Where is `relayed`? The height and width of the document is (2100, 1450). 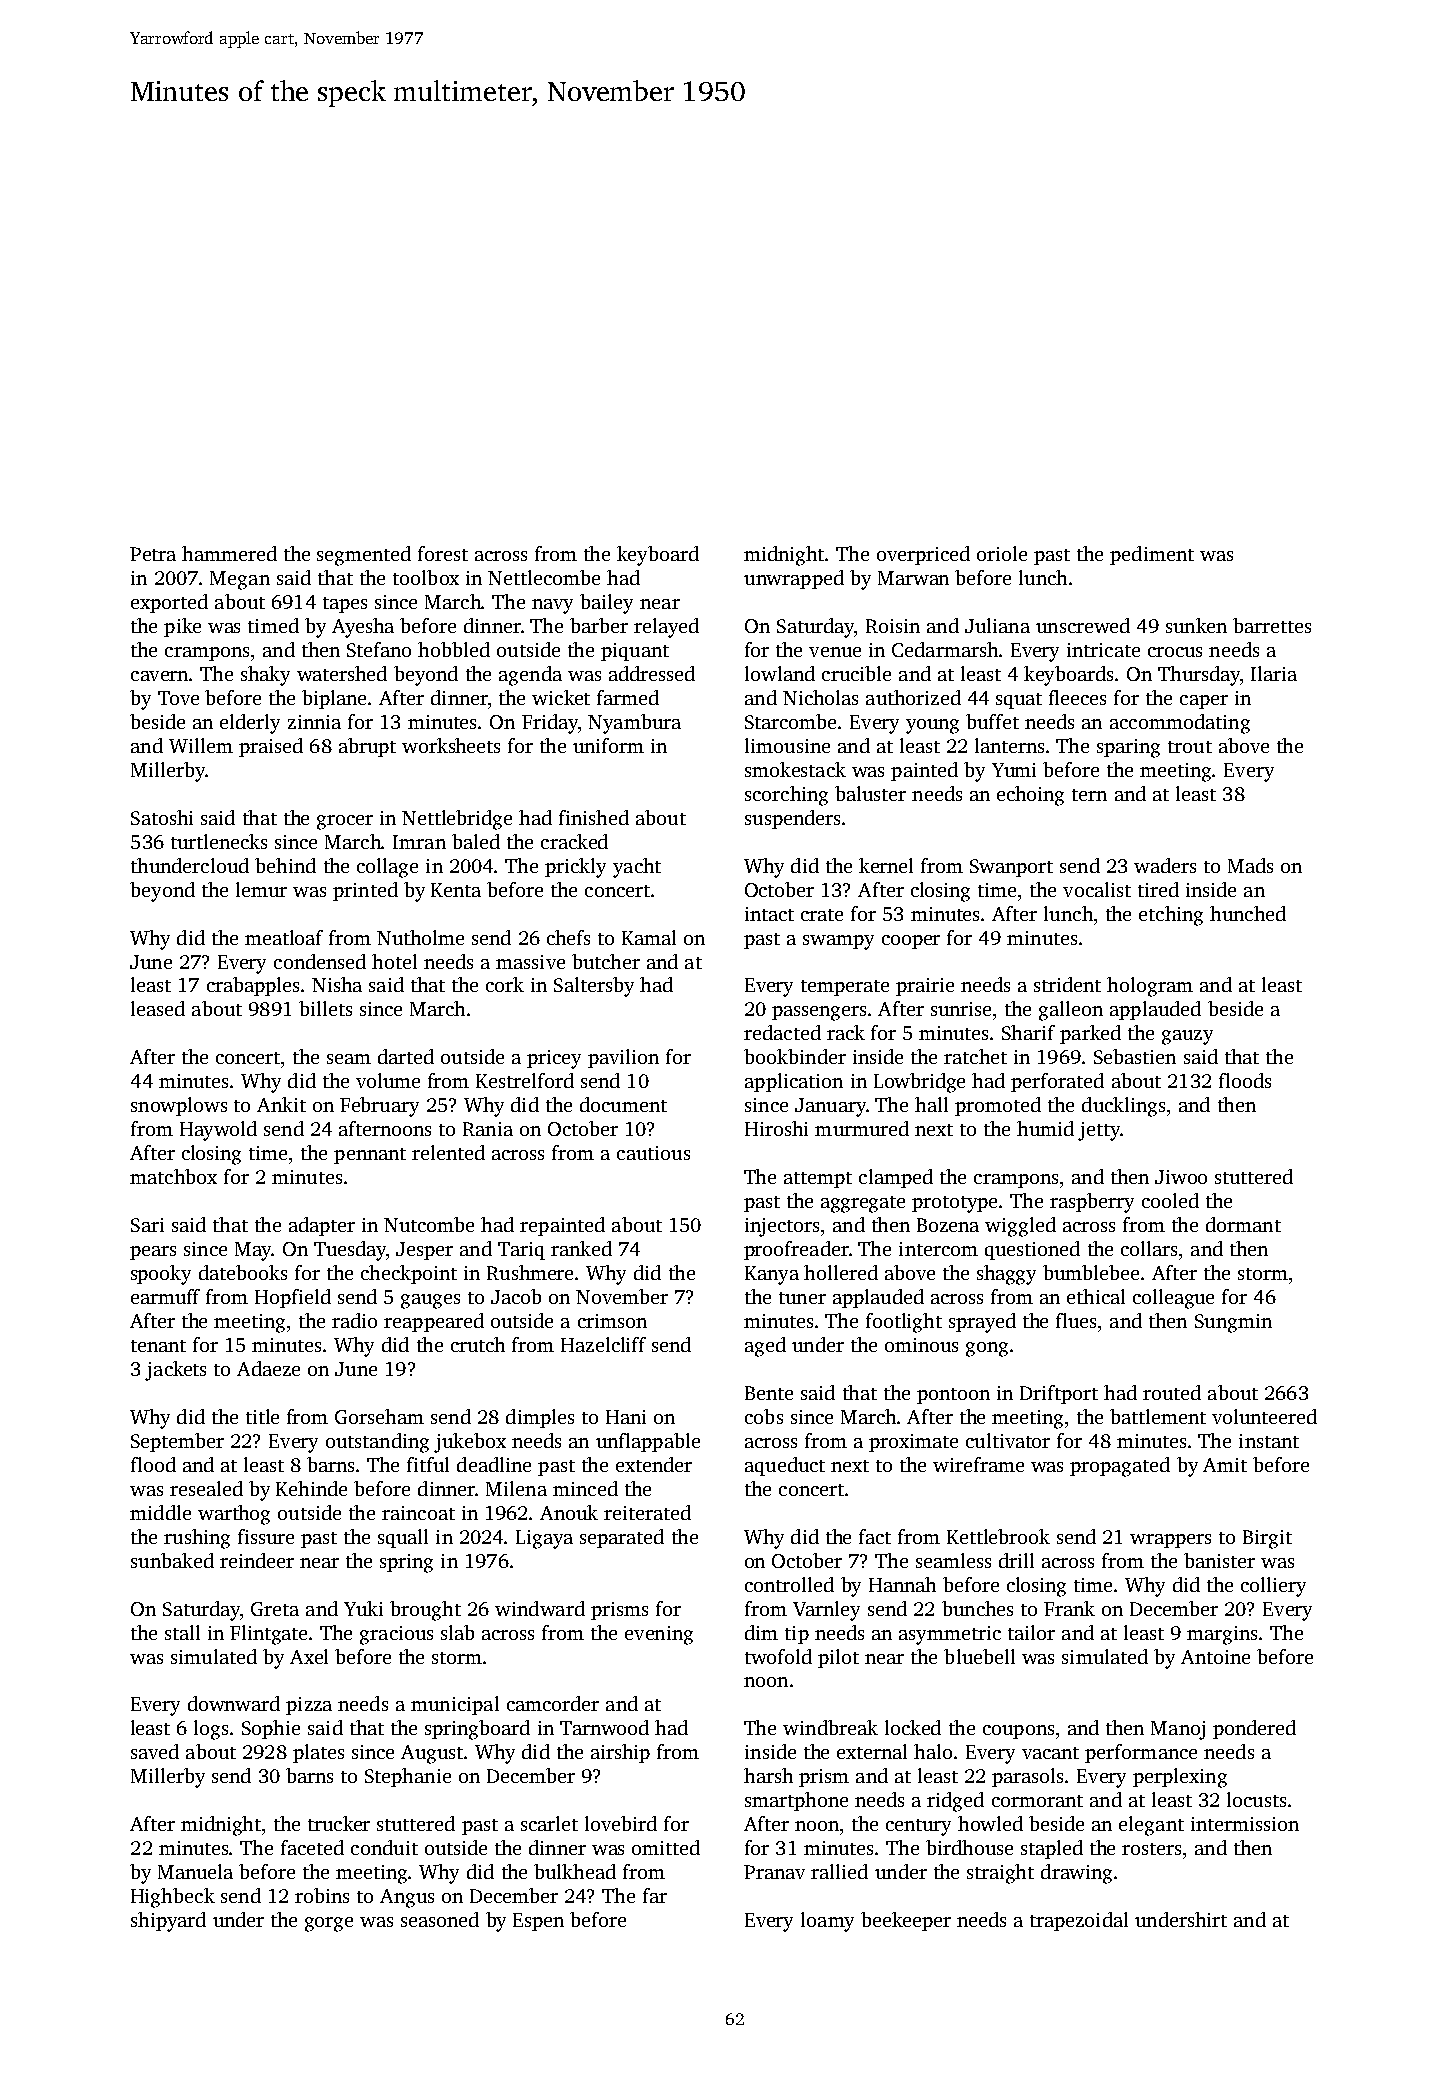
relayed is located at coordinates (666, 628).
